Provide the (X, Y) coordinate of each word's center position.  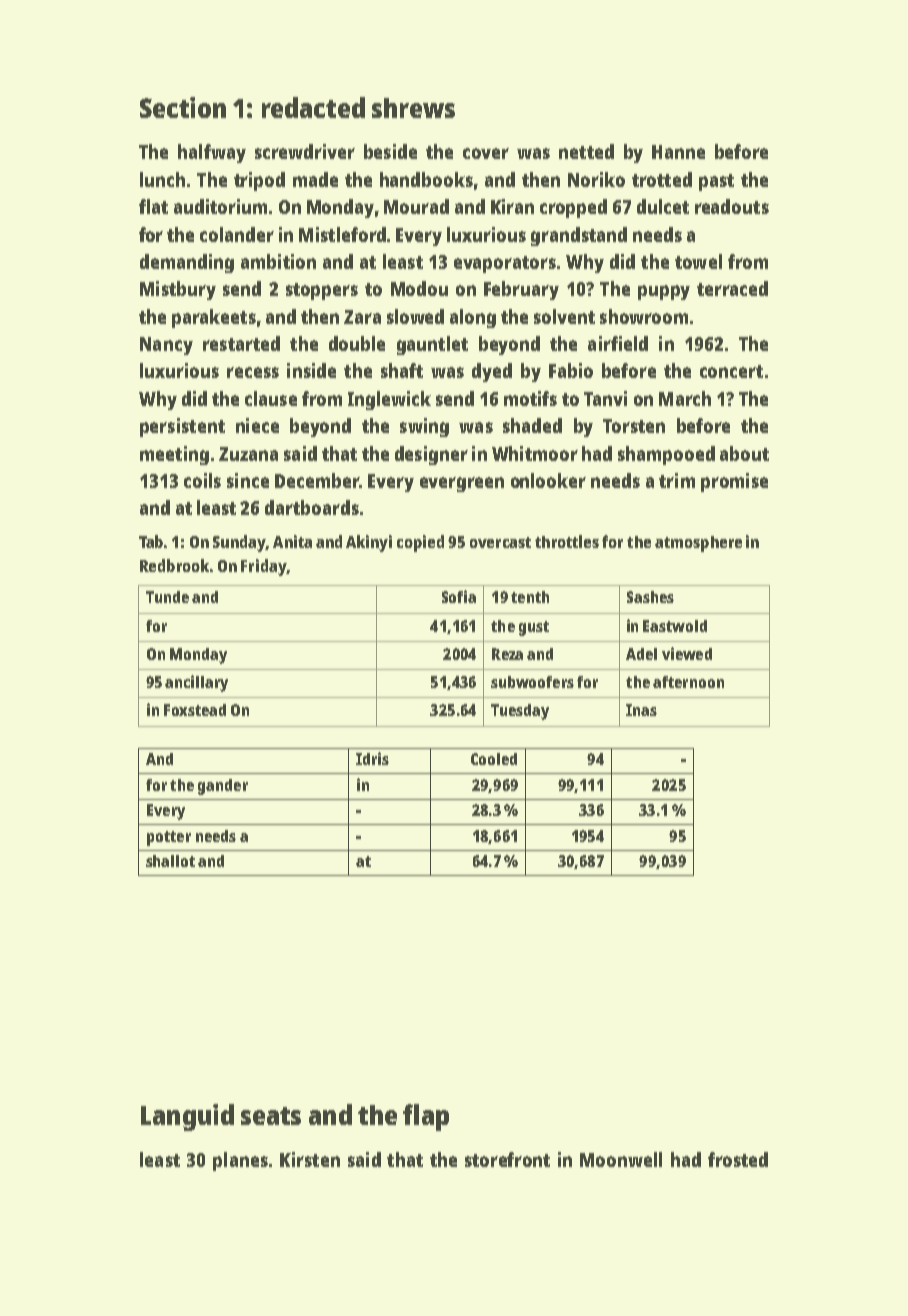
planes (240, 1161)
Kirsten (310, 1159)
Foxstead (195, 710)
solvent (564, 316)
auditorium (220, 206)
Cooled (494, 759)
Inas (641, 710)
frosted (738, 1159)
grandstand (579, 236)
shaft (402, 370)
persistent (182, 427)
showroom (644, 316)
